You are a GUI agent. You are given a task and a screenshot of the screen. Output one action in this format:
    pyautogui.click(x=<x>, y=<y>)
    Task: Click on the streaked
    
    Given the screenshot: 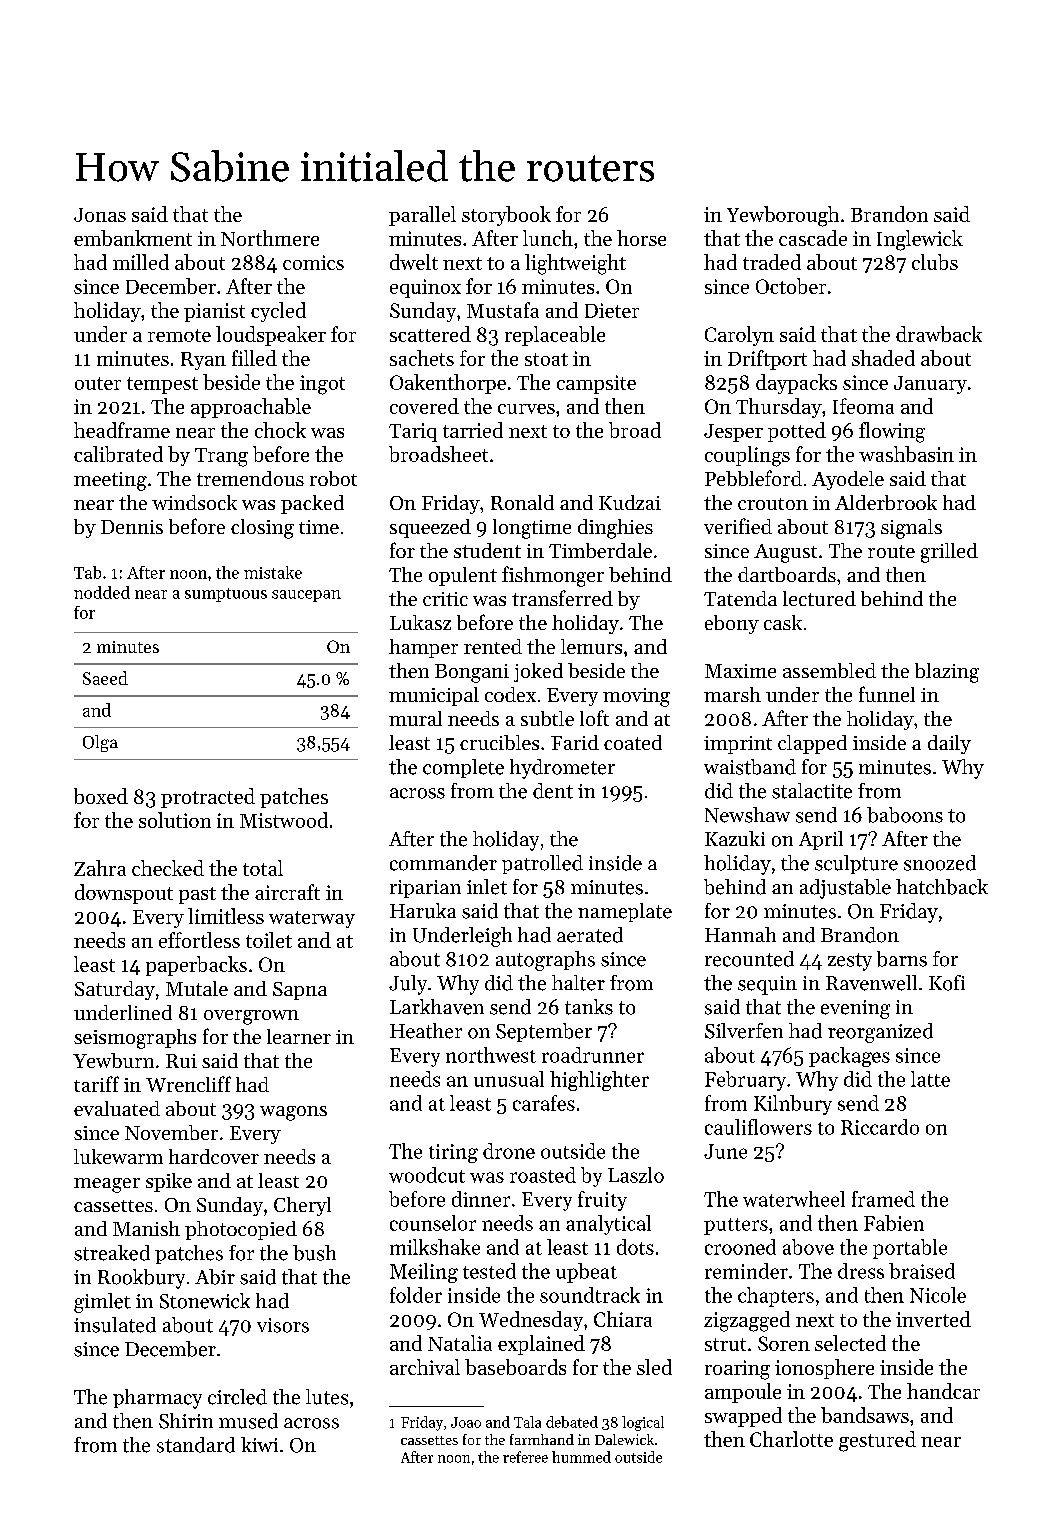 What is the action you would take?
    pyautogui.click(x=112, y=1253)
